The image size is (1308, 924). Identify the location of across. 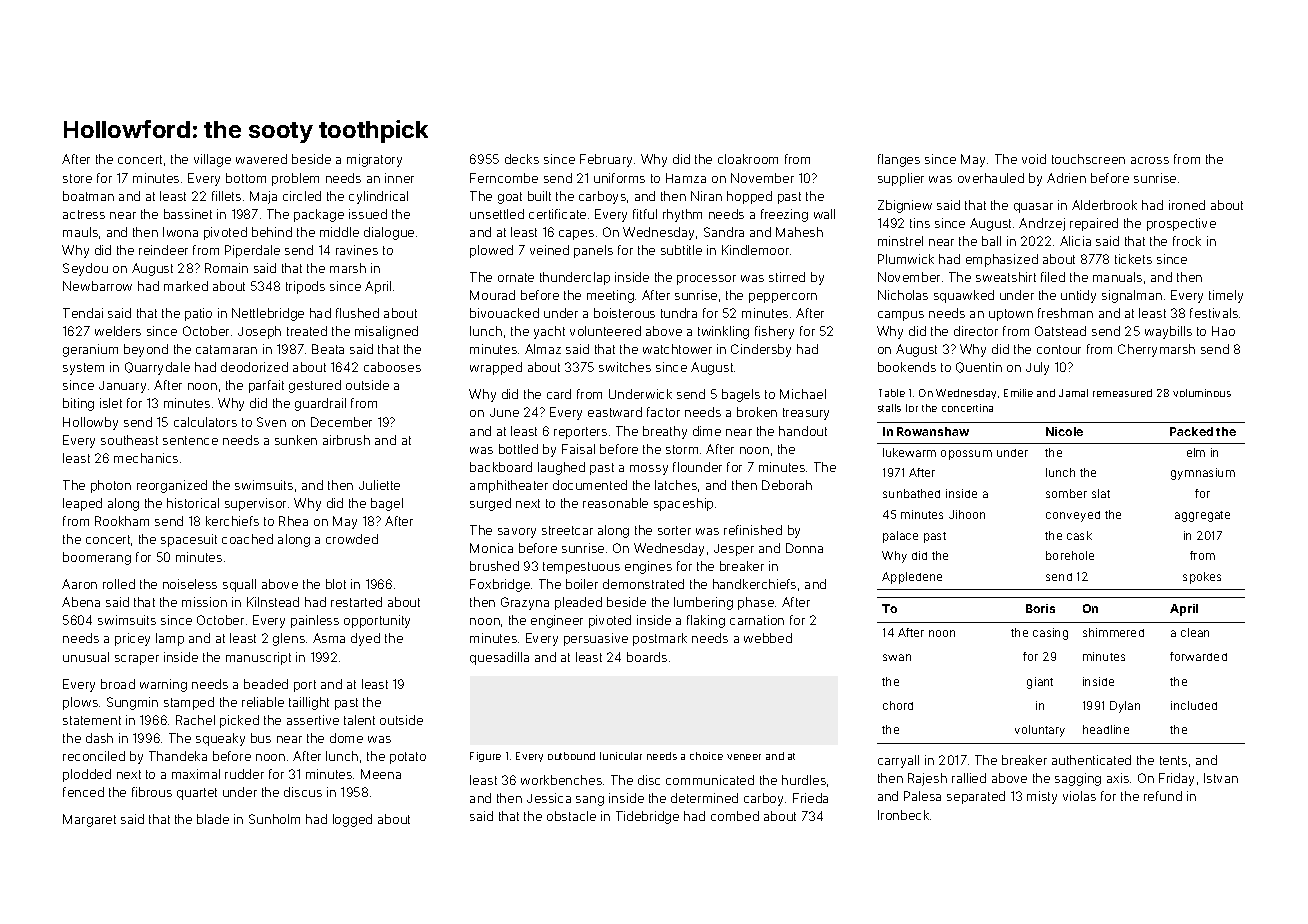
(1150, 160).
